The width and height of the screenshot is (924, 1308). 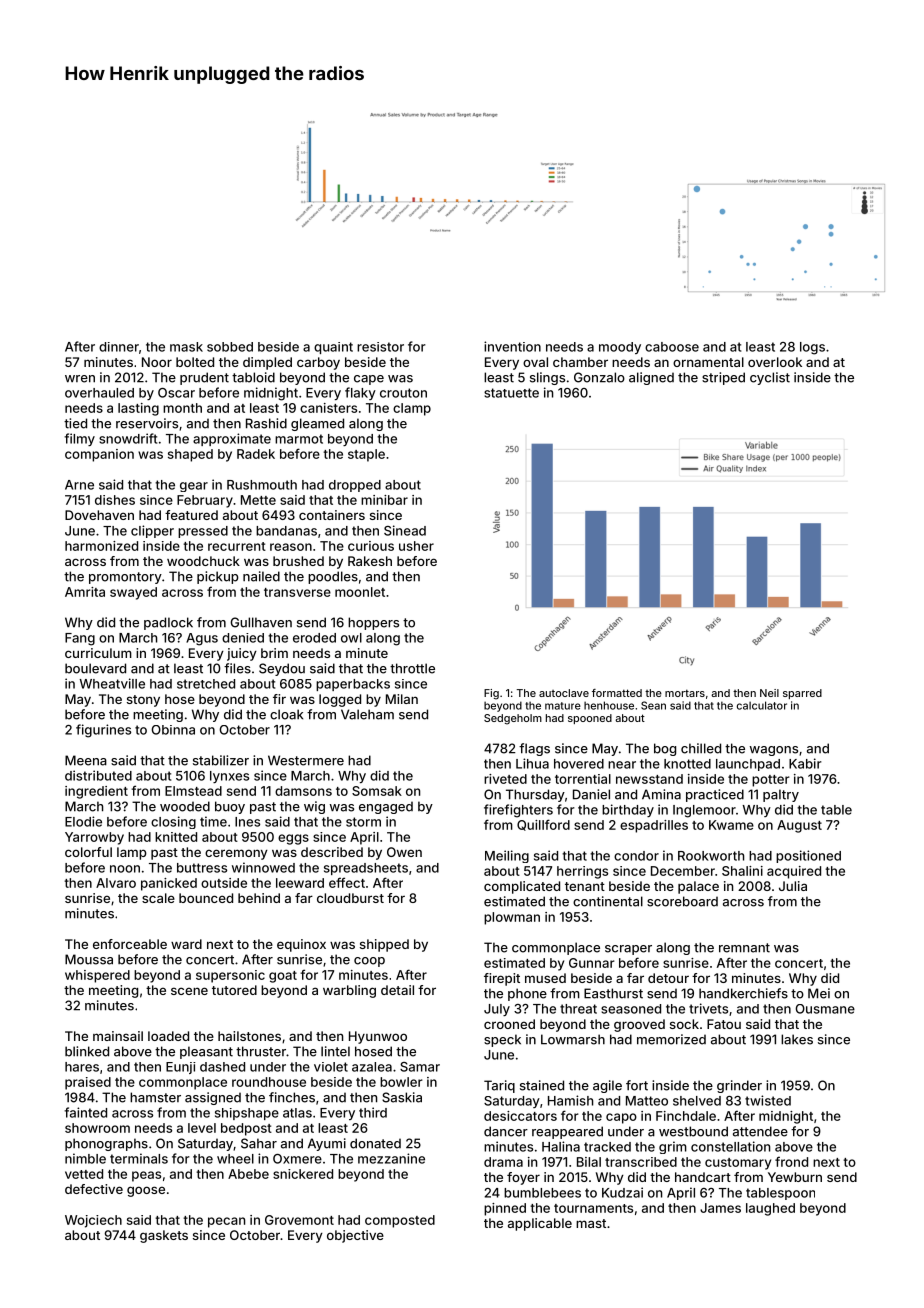 What do you see at coordinates (512, 918) in the screenshot?
I see `plowman` at bounding box center [512, 918].
